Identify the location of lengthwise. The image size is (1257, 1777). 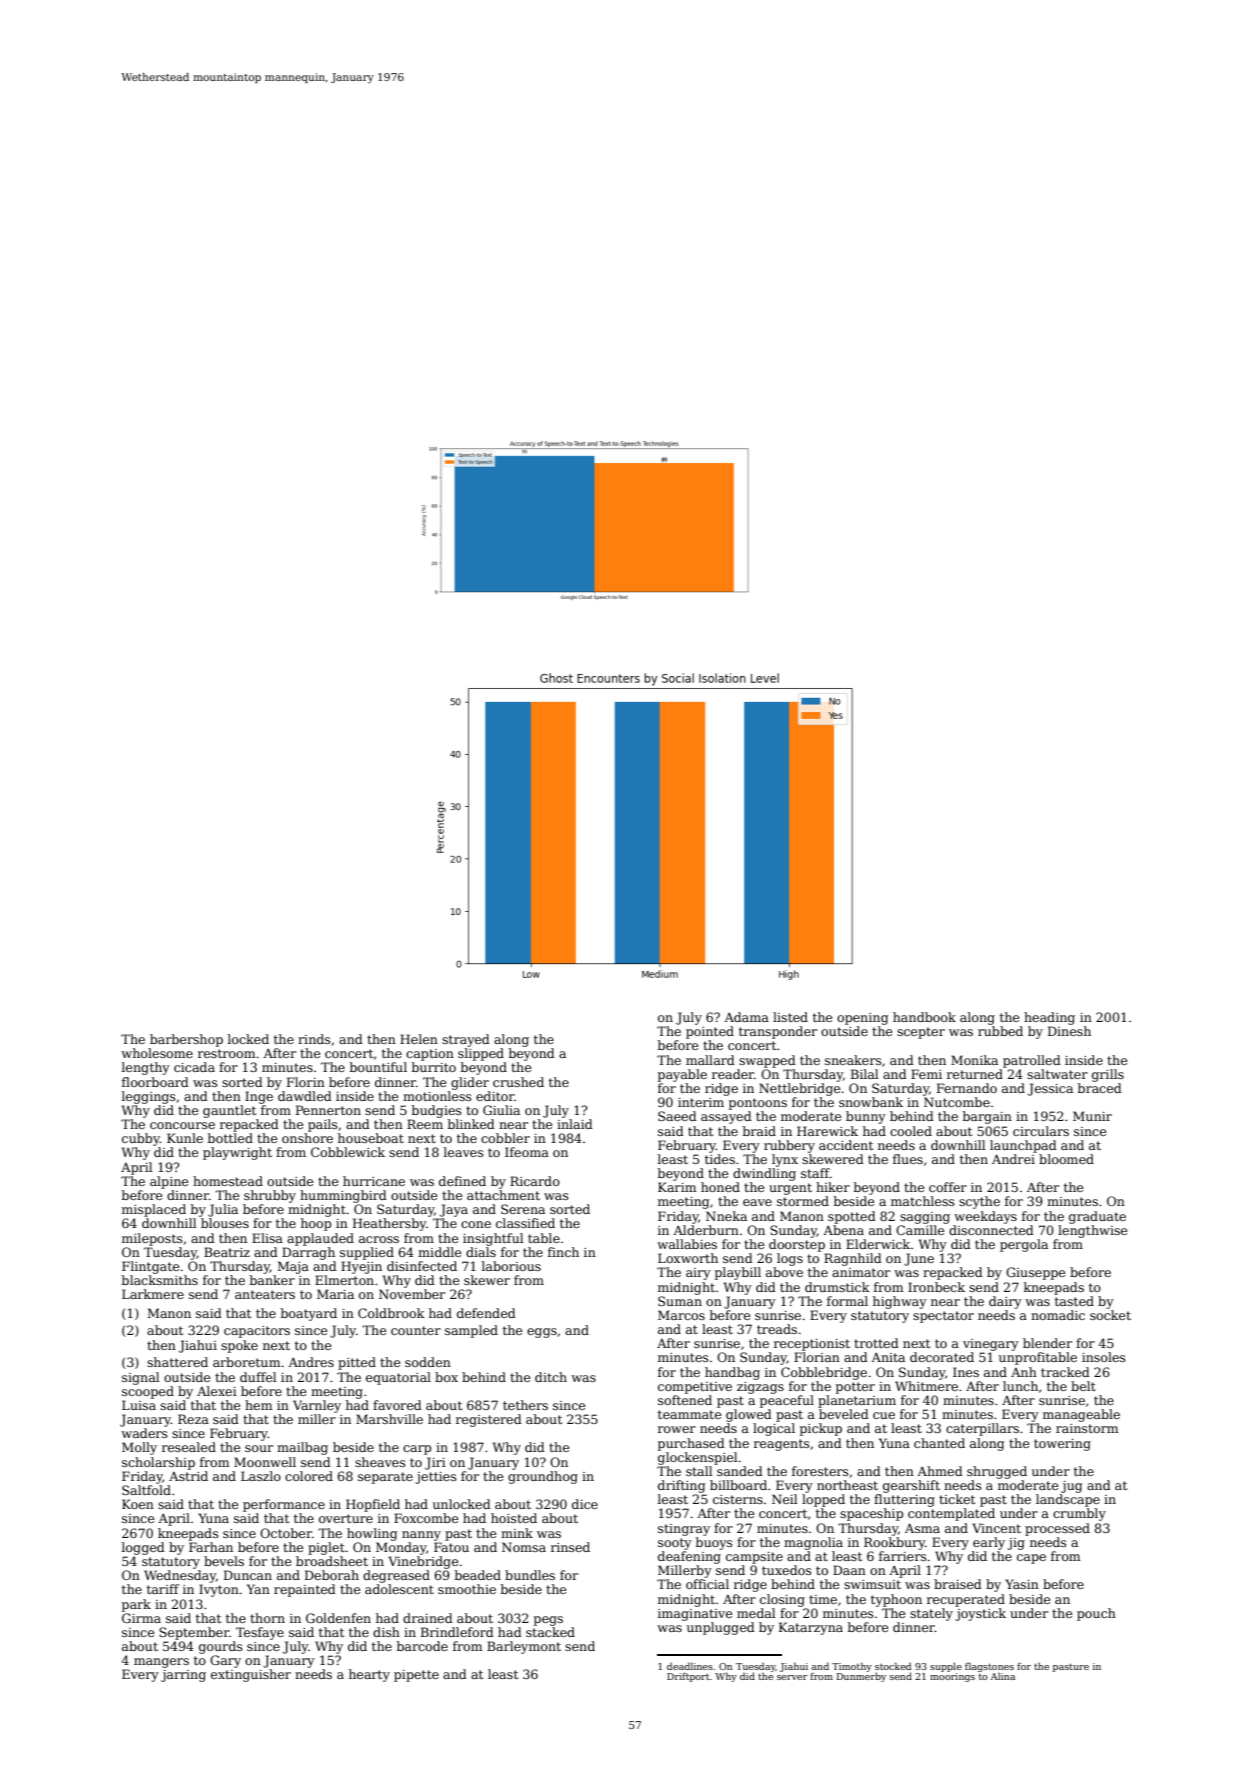
(1092, 1231).
